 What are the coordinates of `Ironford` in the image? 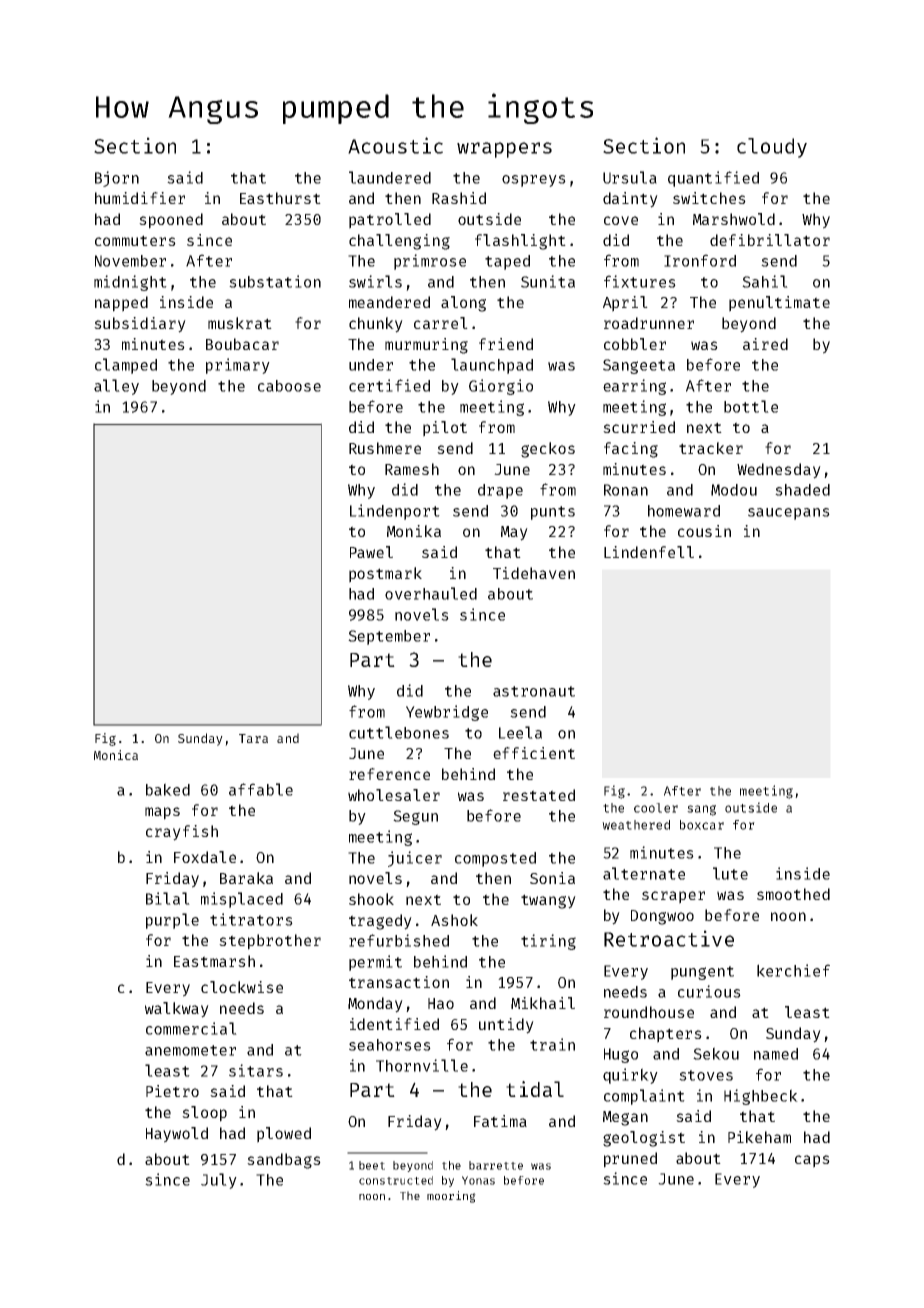 It's located at (700, 260).
